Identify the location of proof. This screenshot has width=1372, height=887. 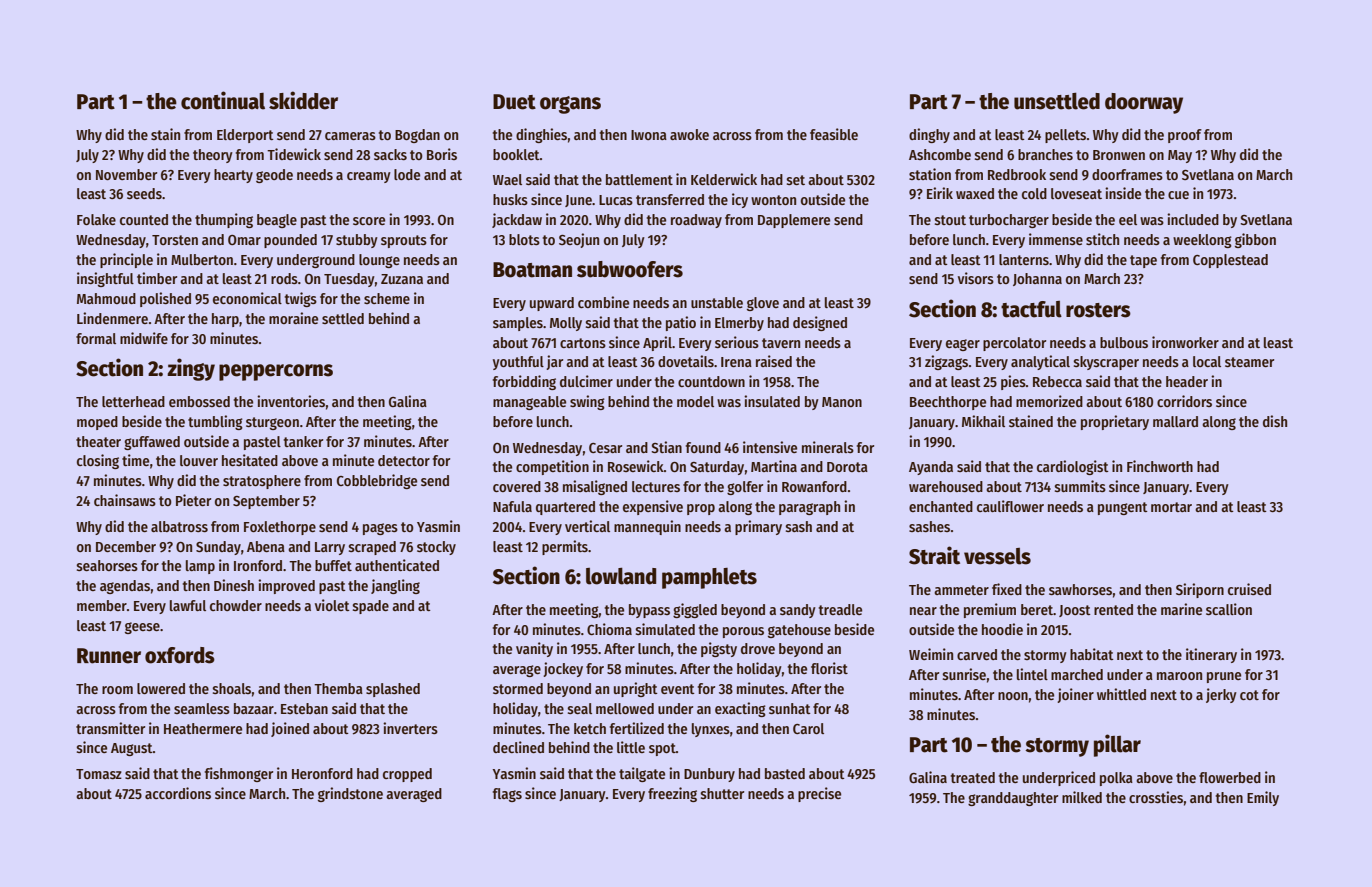
(1185, 136).
